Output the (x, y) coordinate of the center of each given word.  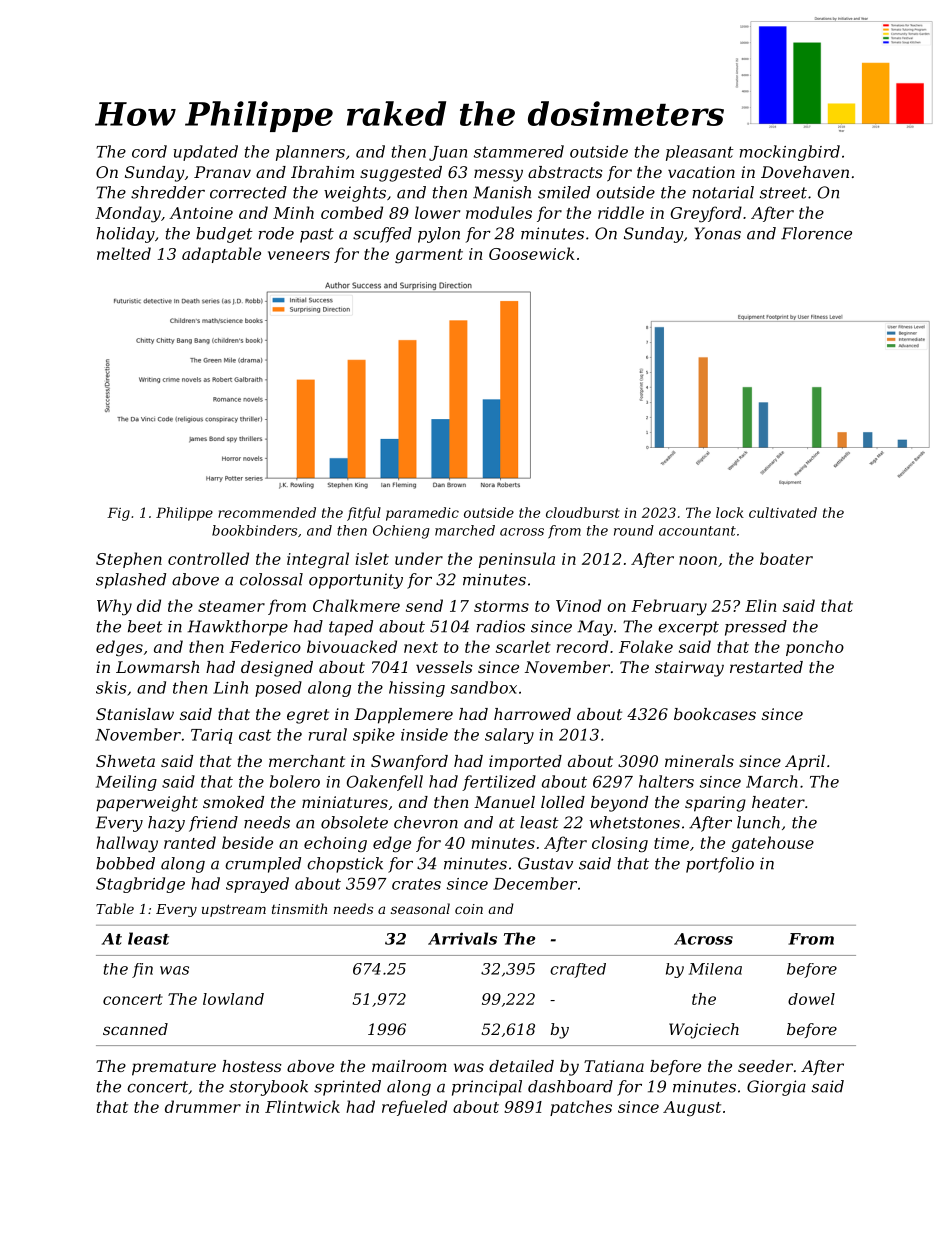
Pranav (222, 172)
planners (310, 153)
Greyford (706, 214)
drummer (203, 1106)
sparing (715, 804)
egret (308, 716)
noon (698, 560)
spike (374, 736)
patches (581, 1108)
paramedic (422, 514)
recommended (267, 512)
